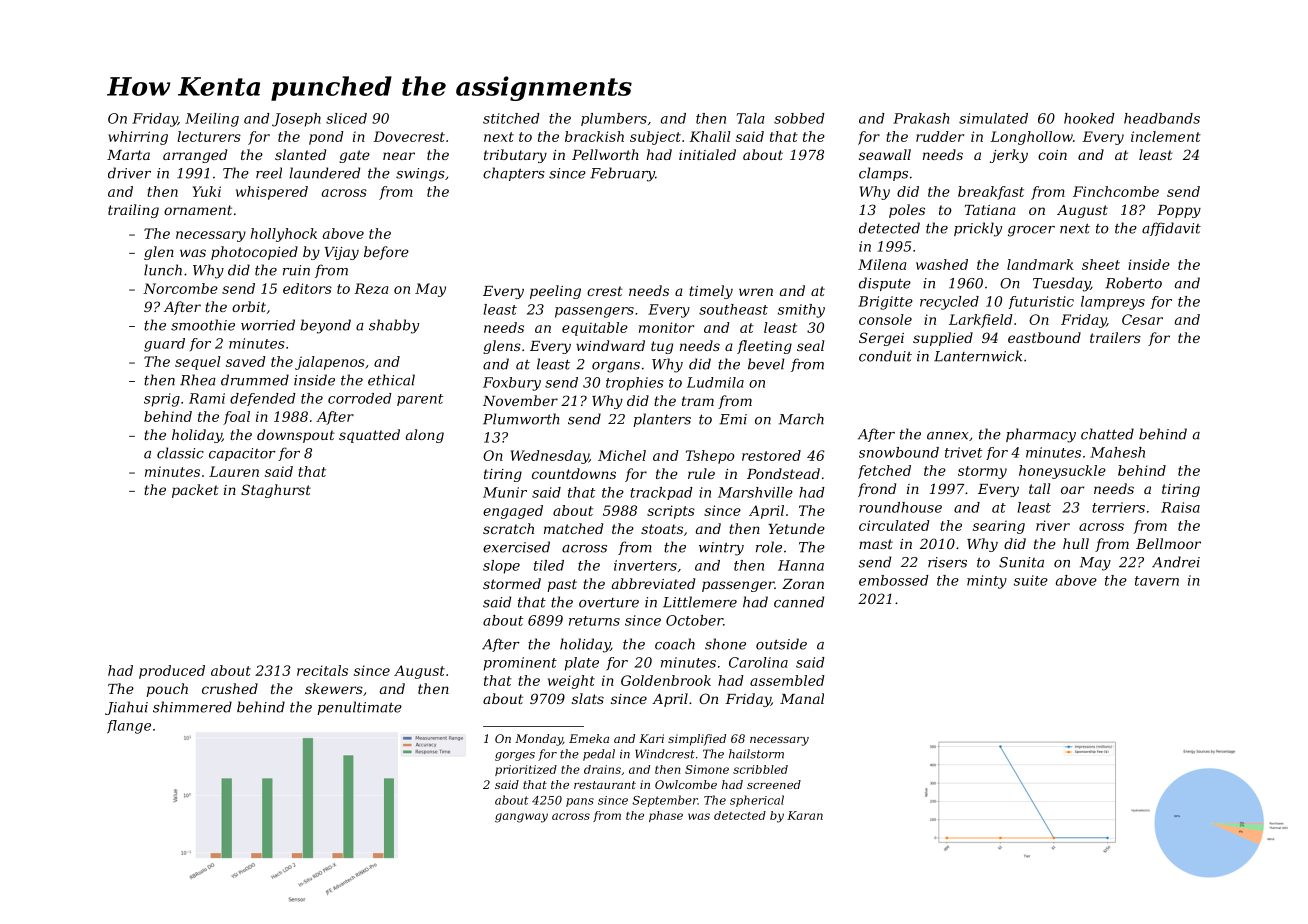  What do you see at coordinates (1044, 337) in the screenshot?
I see `eastbound` at bounding box center [1044, 337].
